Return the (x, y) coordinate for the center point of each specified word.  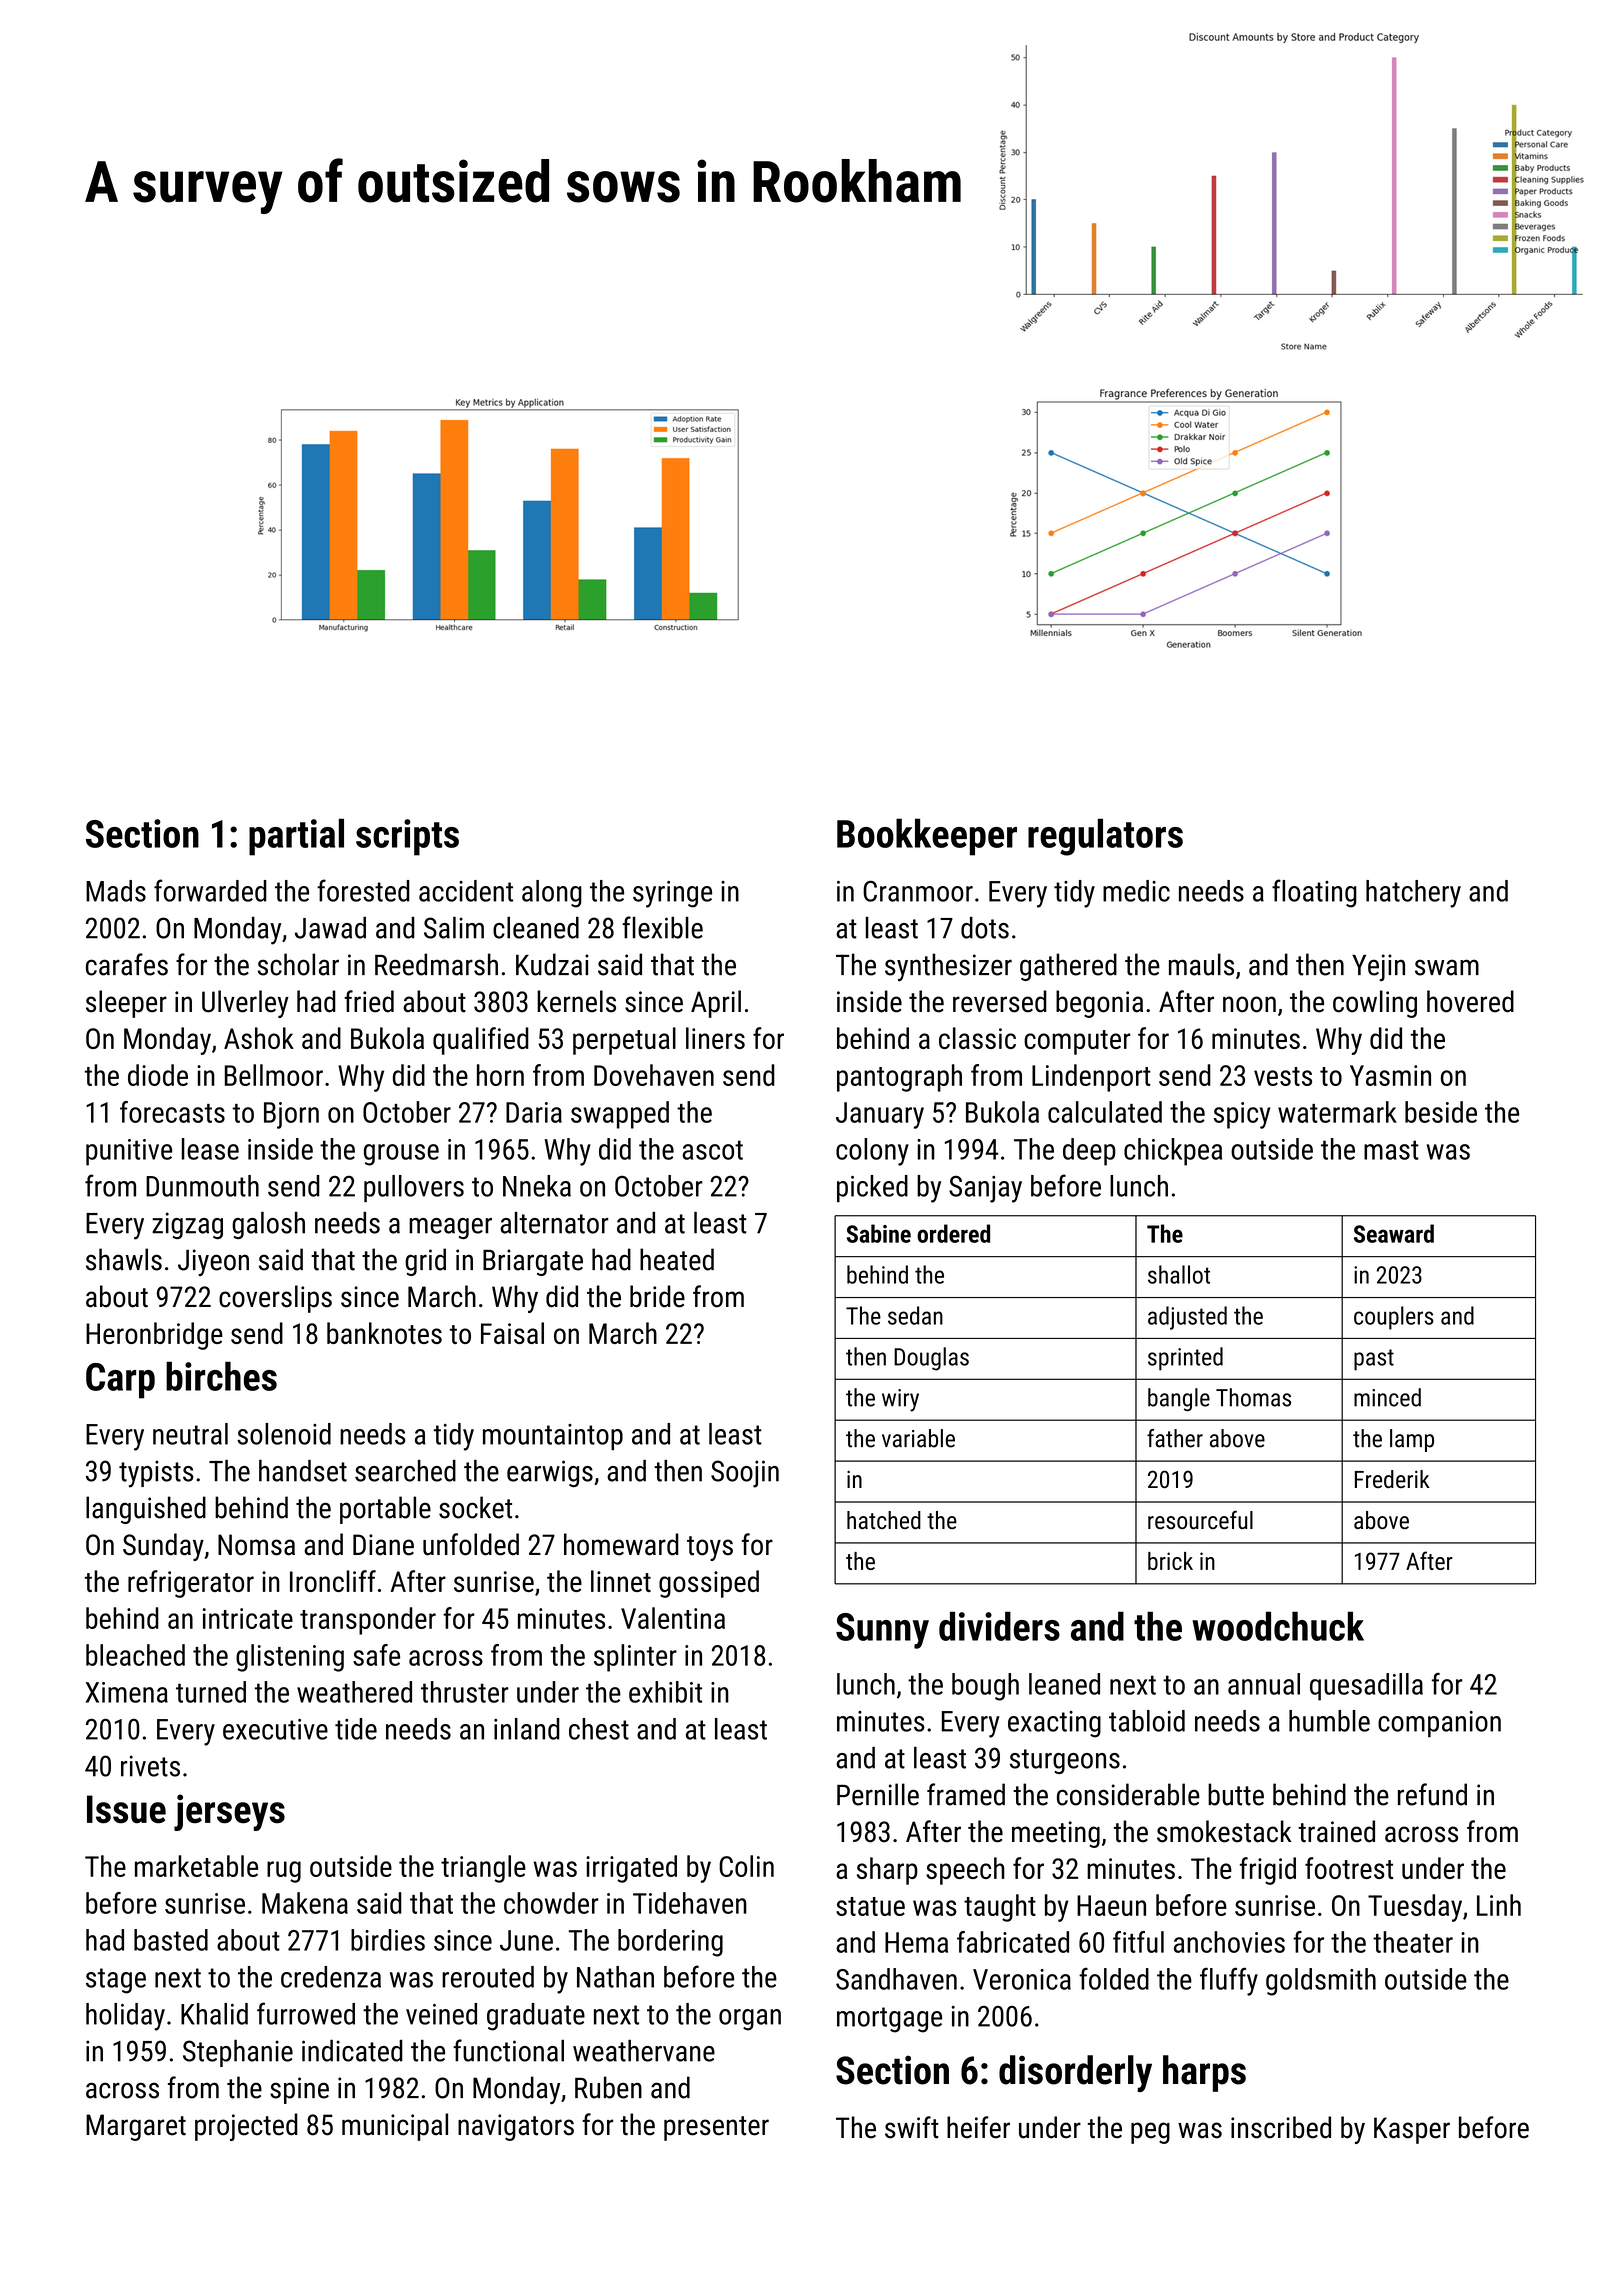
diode (158, 1075)
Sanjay (985, 1189)
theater (1413, 1942)
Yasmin (1390, 1075)
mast (1391, 1150)
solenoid (284, 1434)
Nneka (537, 1186)
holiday (125, 2017)
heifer (978, 2127)
